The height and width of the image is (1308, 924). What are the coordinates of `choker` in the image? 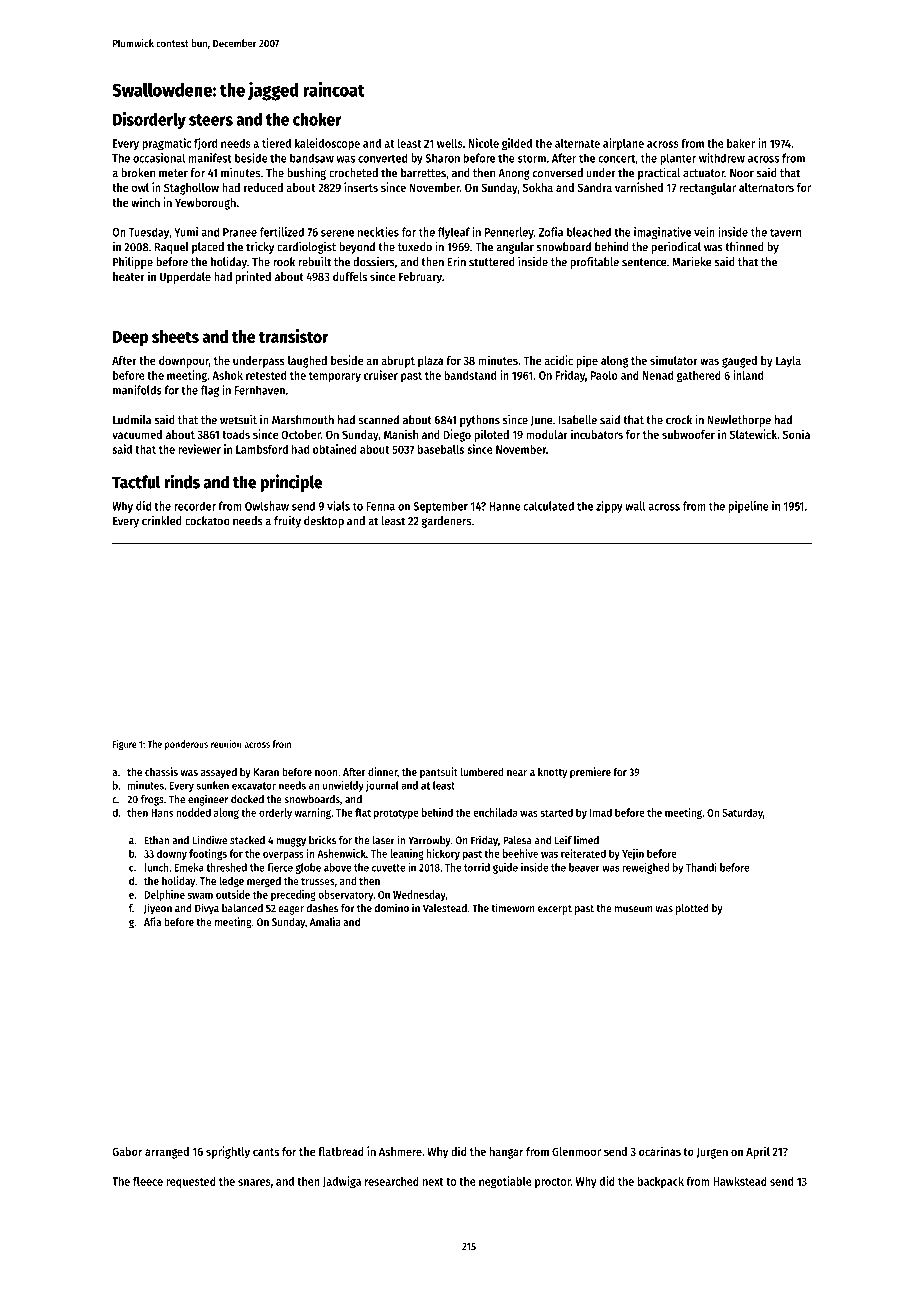 It's located at (317, 119).
